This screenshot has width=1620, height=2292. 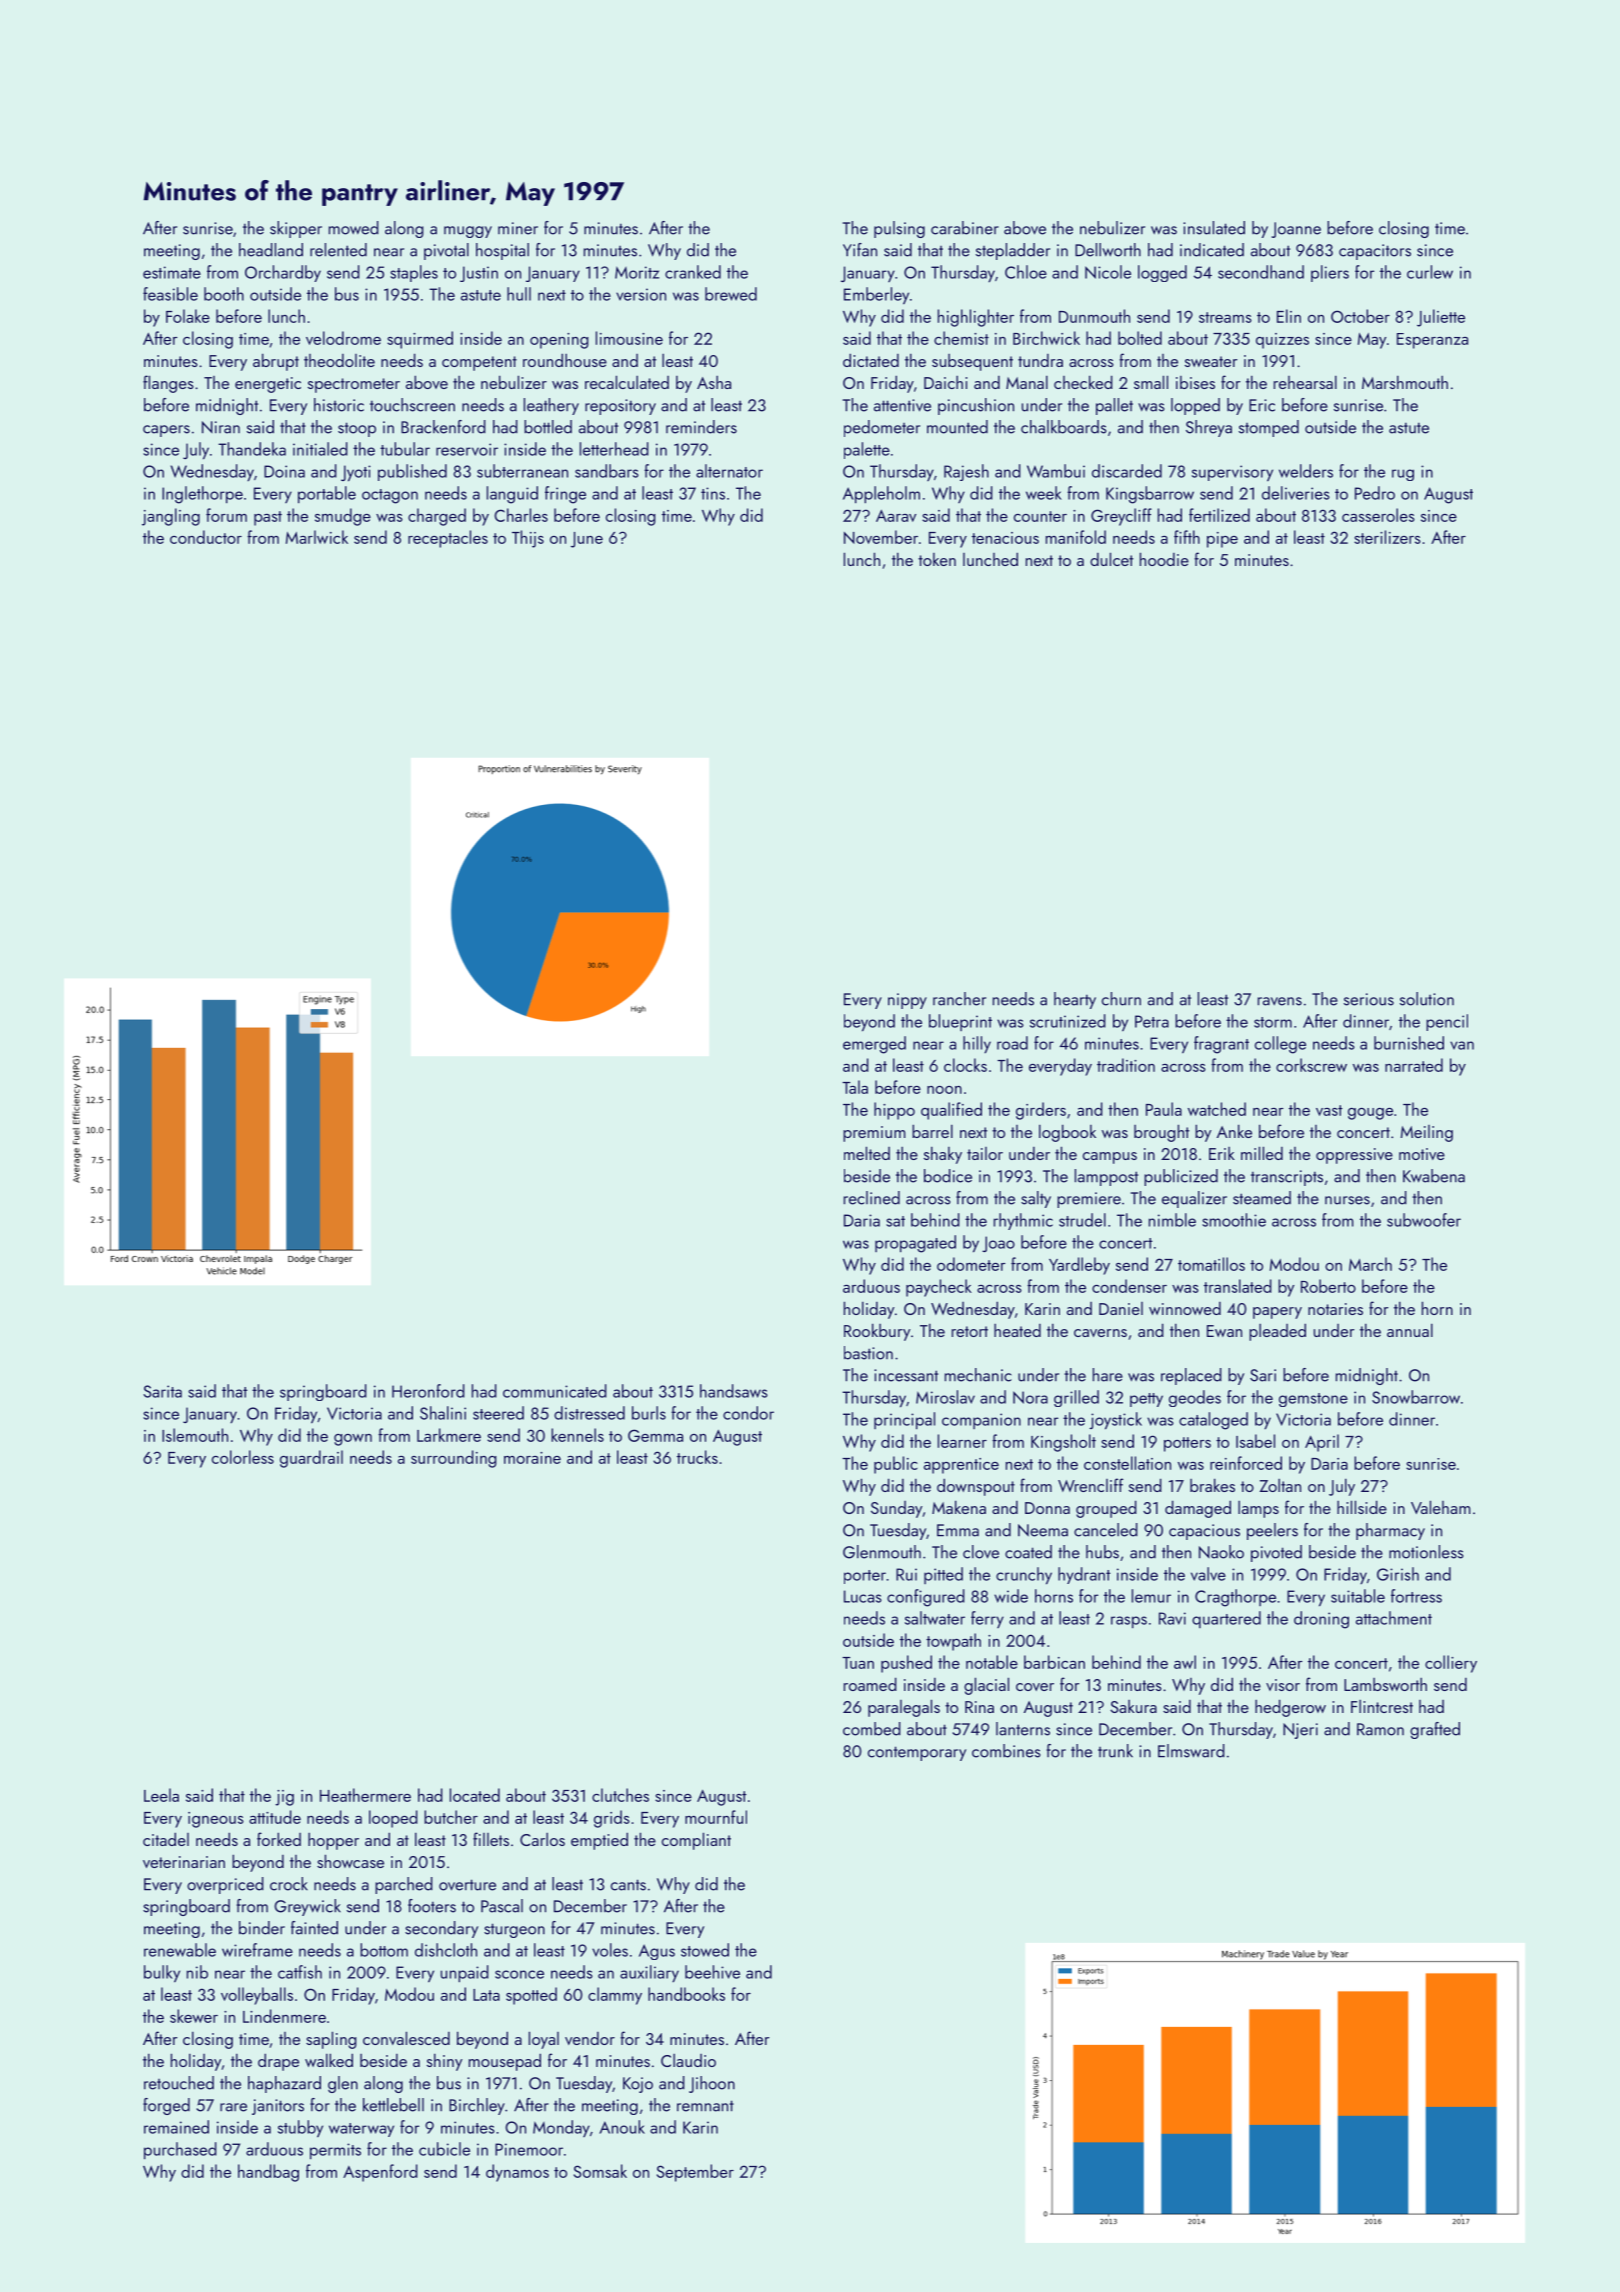 I want to click on Jihoon, so click(x=712, y=2084).
